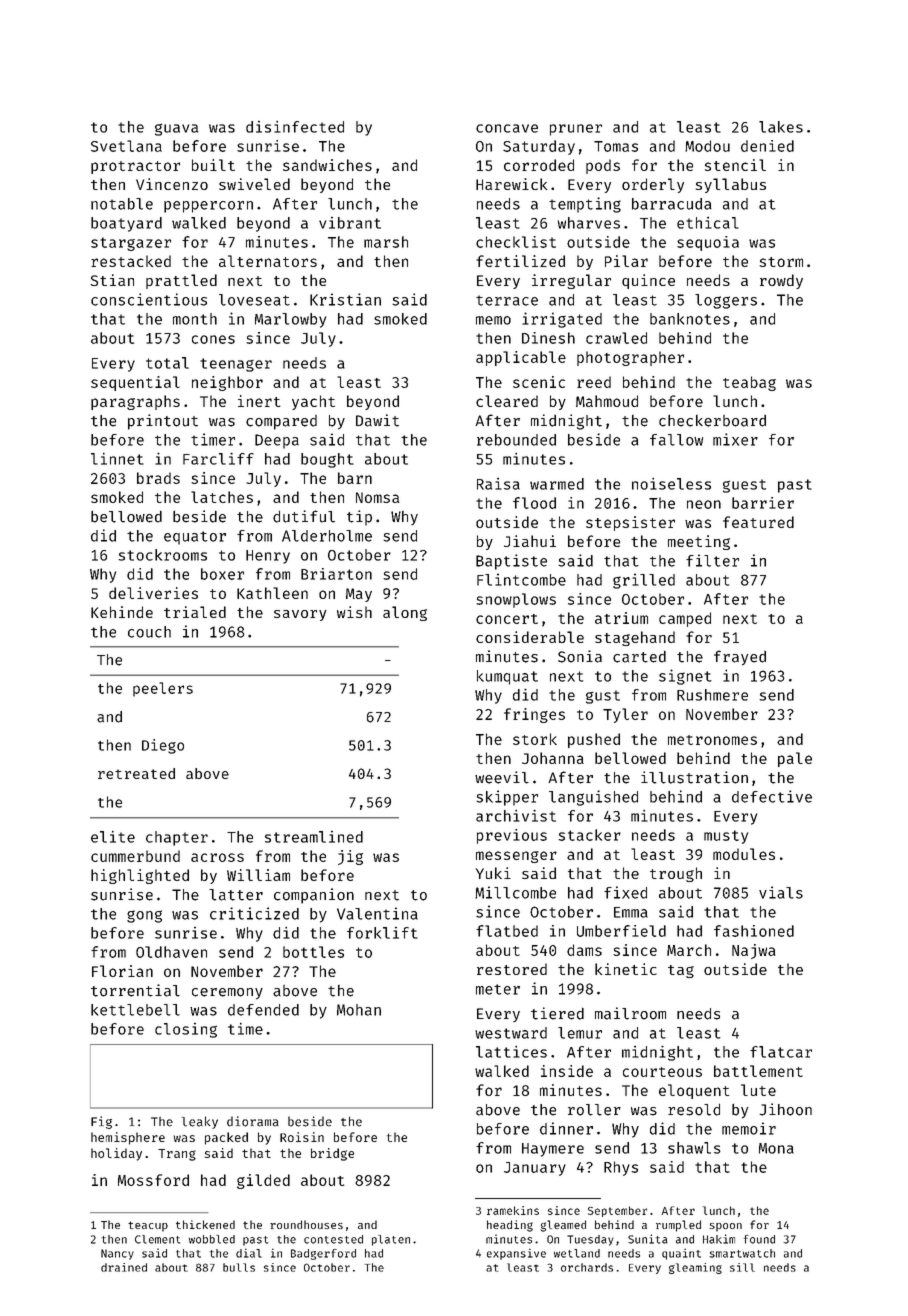 The height and width of the page is (1316, 908). Describe the element at coordinates (507, 931) in the page. I see `flatbed` at that location.
